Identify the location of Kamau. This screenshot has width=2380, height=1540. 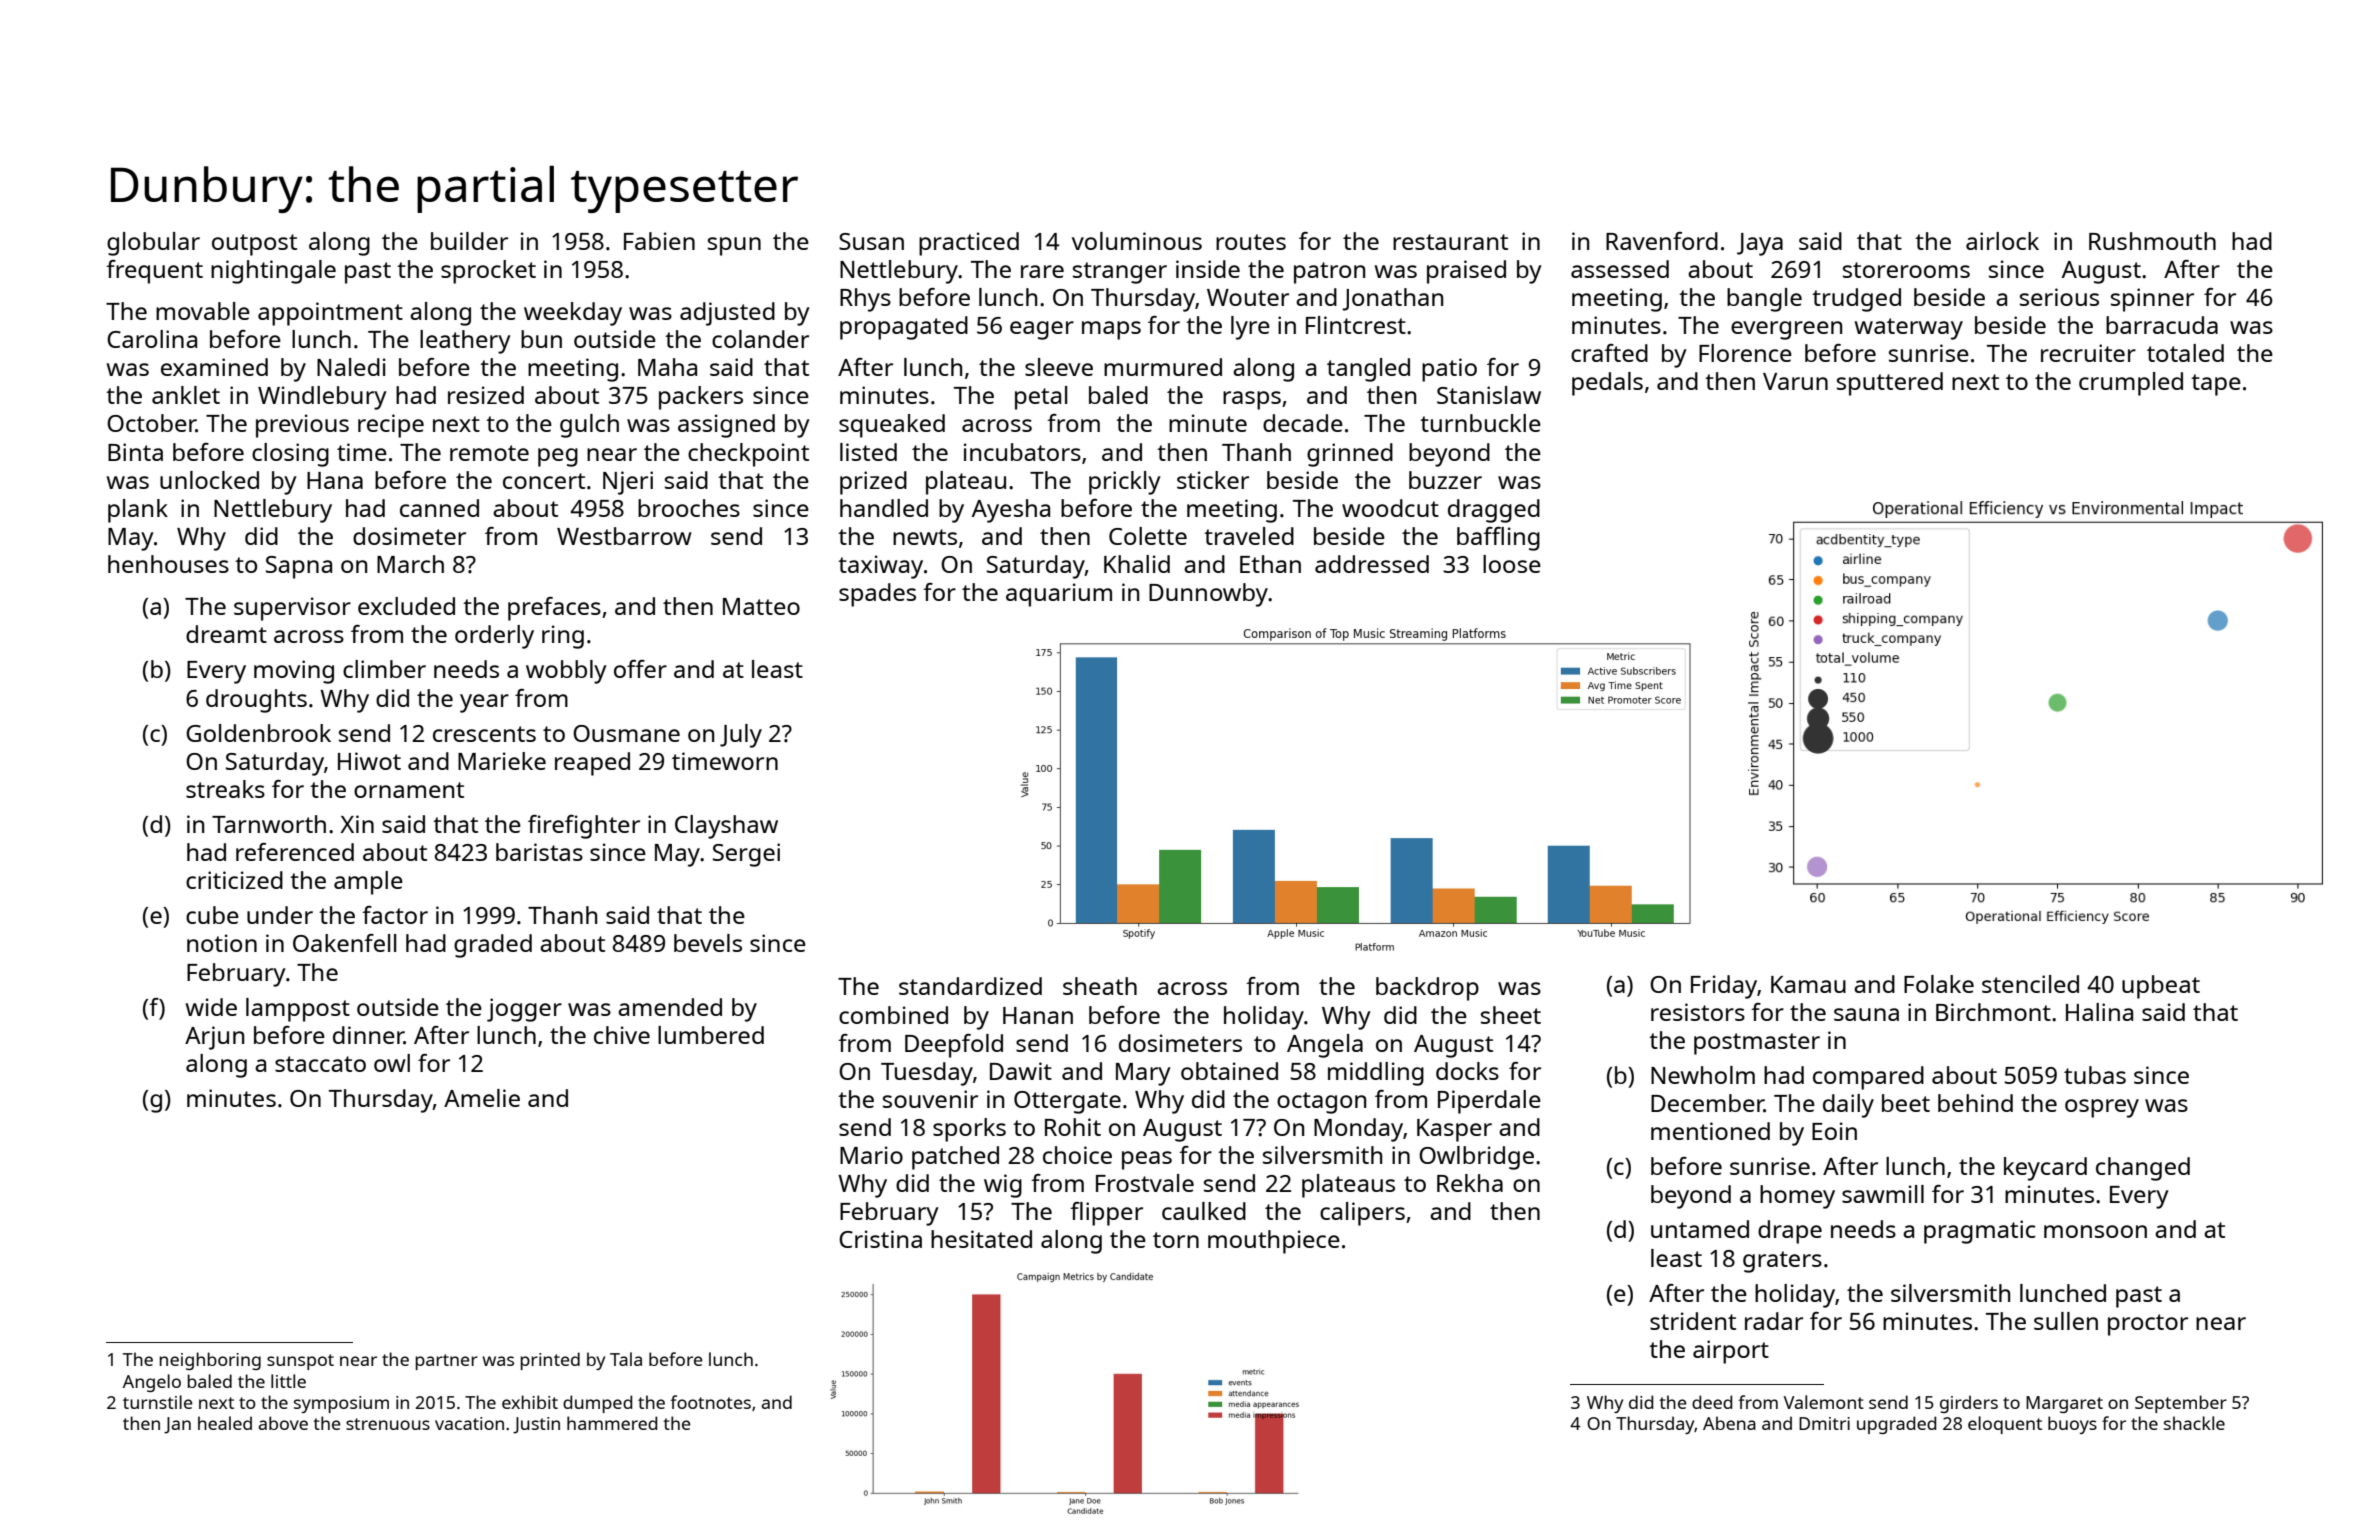
(1808, 984).
